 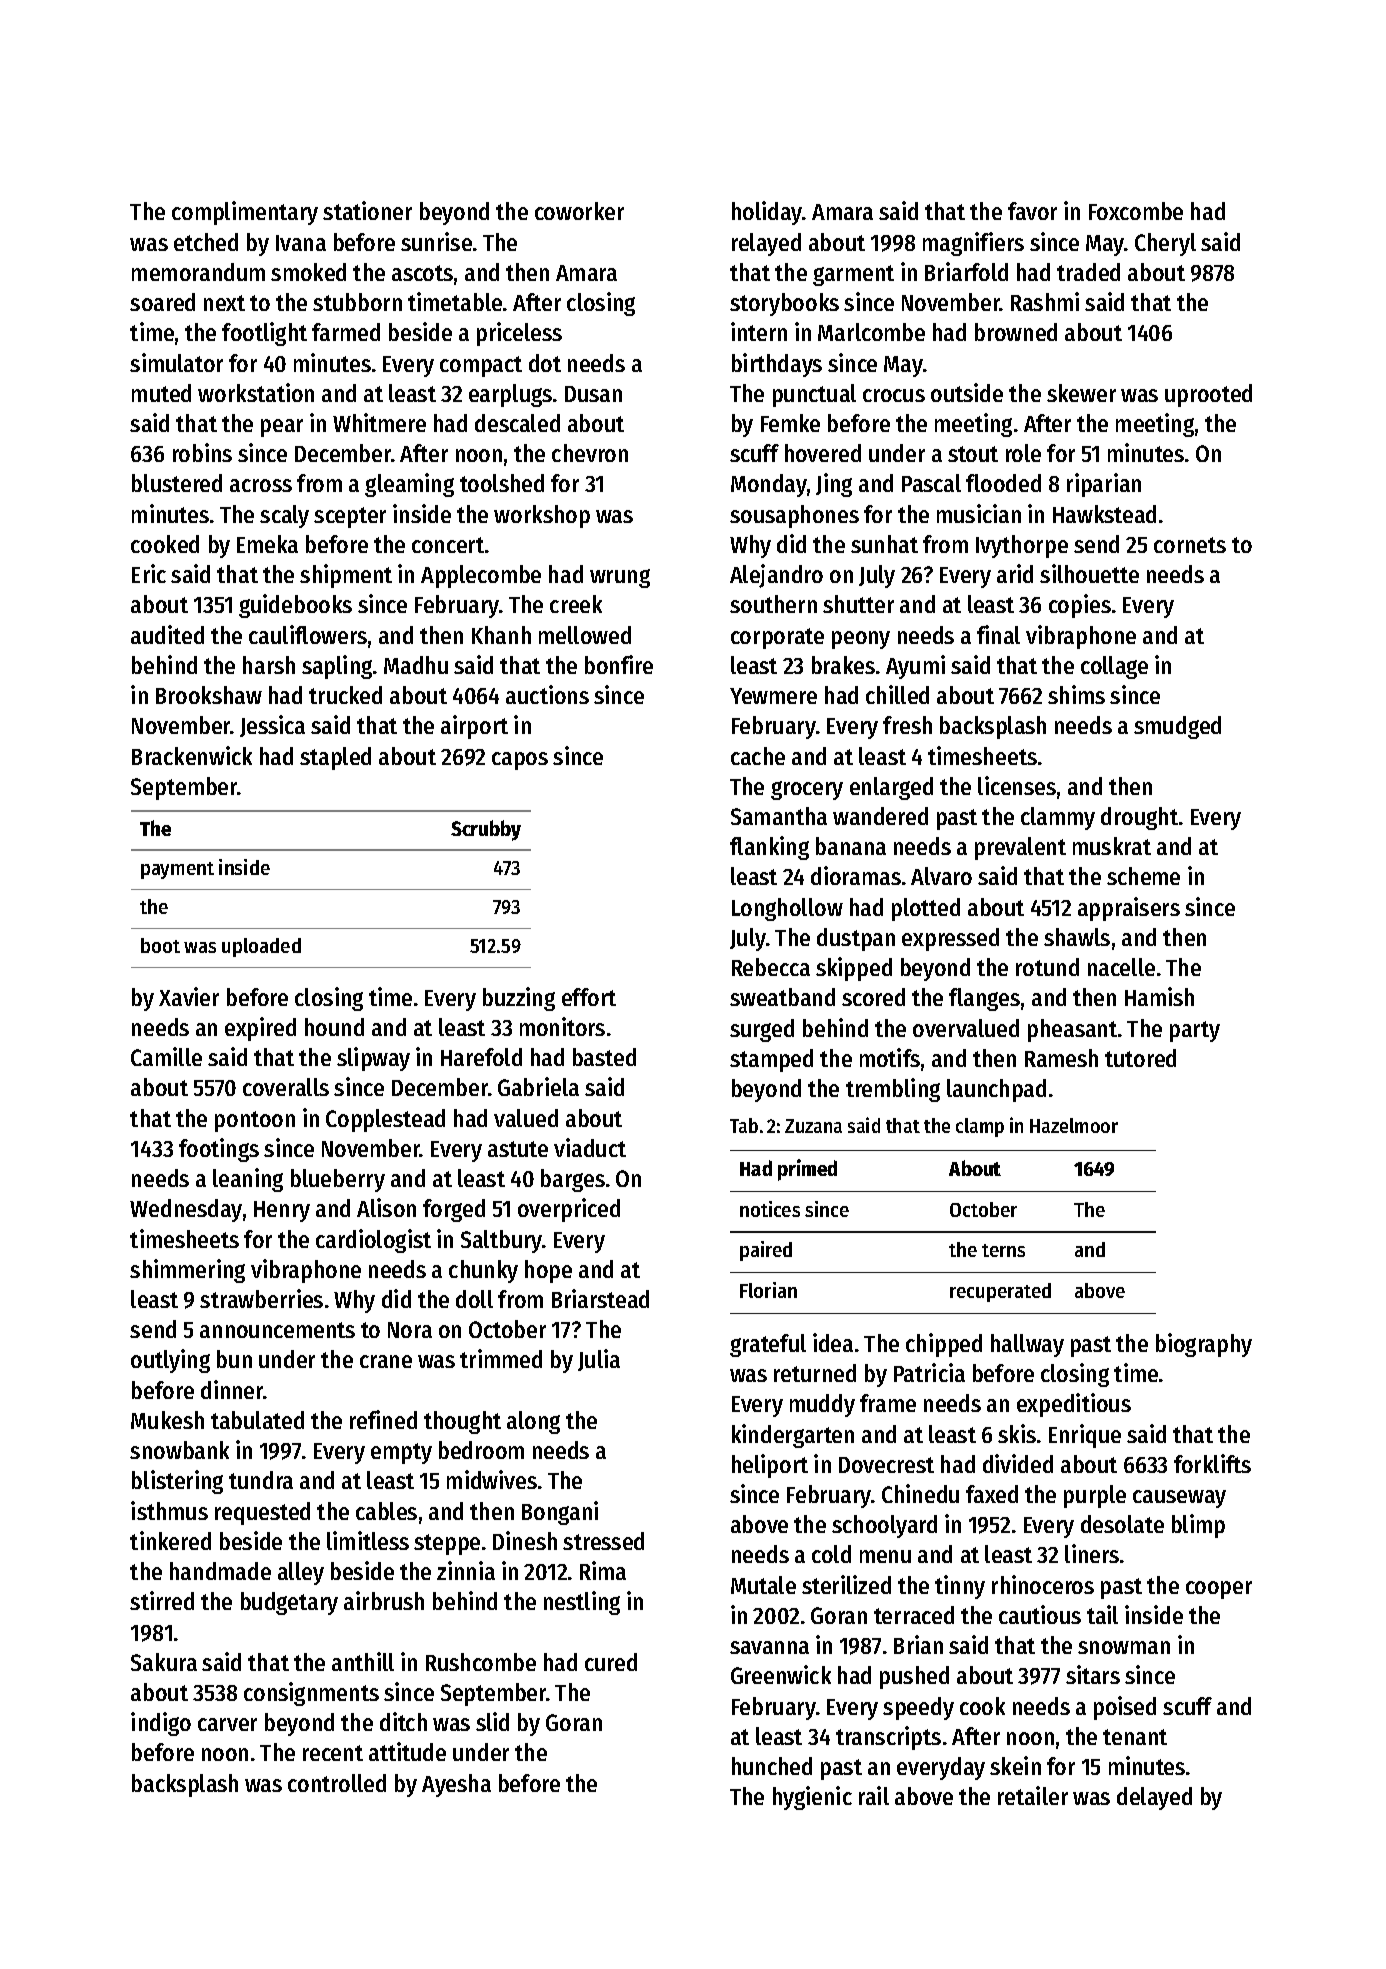 I want to click on cooper, so click(x=1219, y=1590).
